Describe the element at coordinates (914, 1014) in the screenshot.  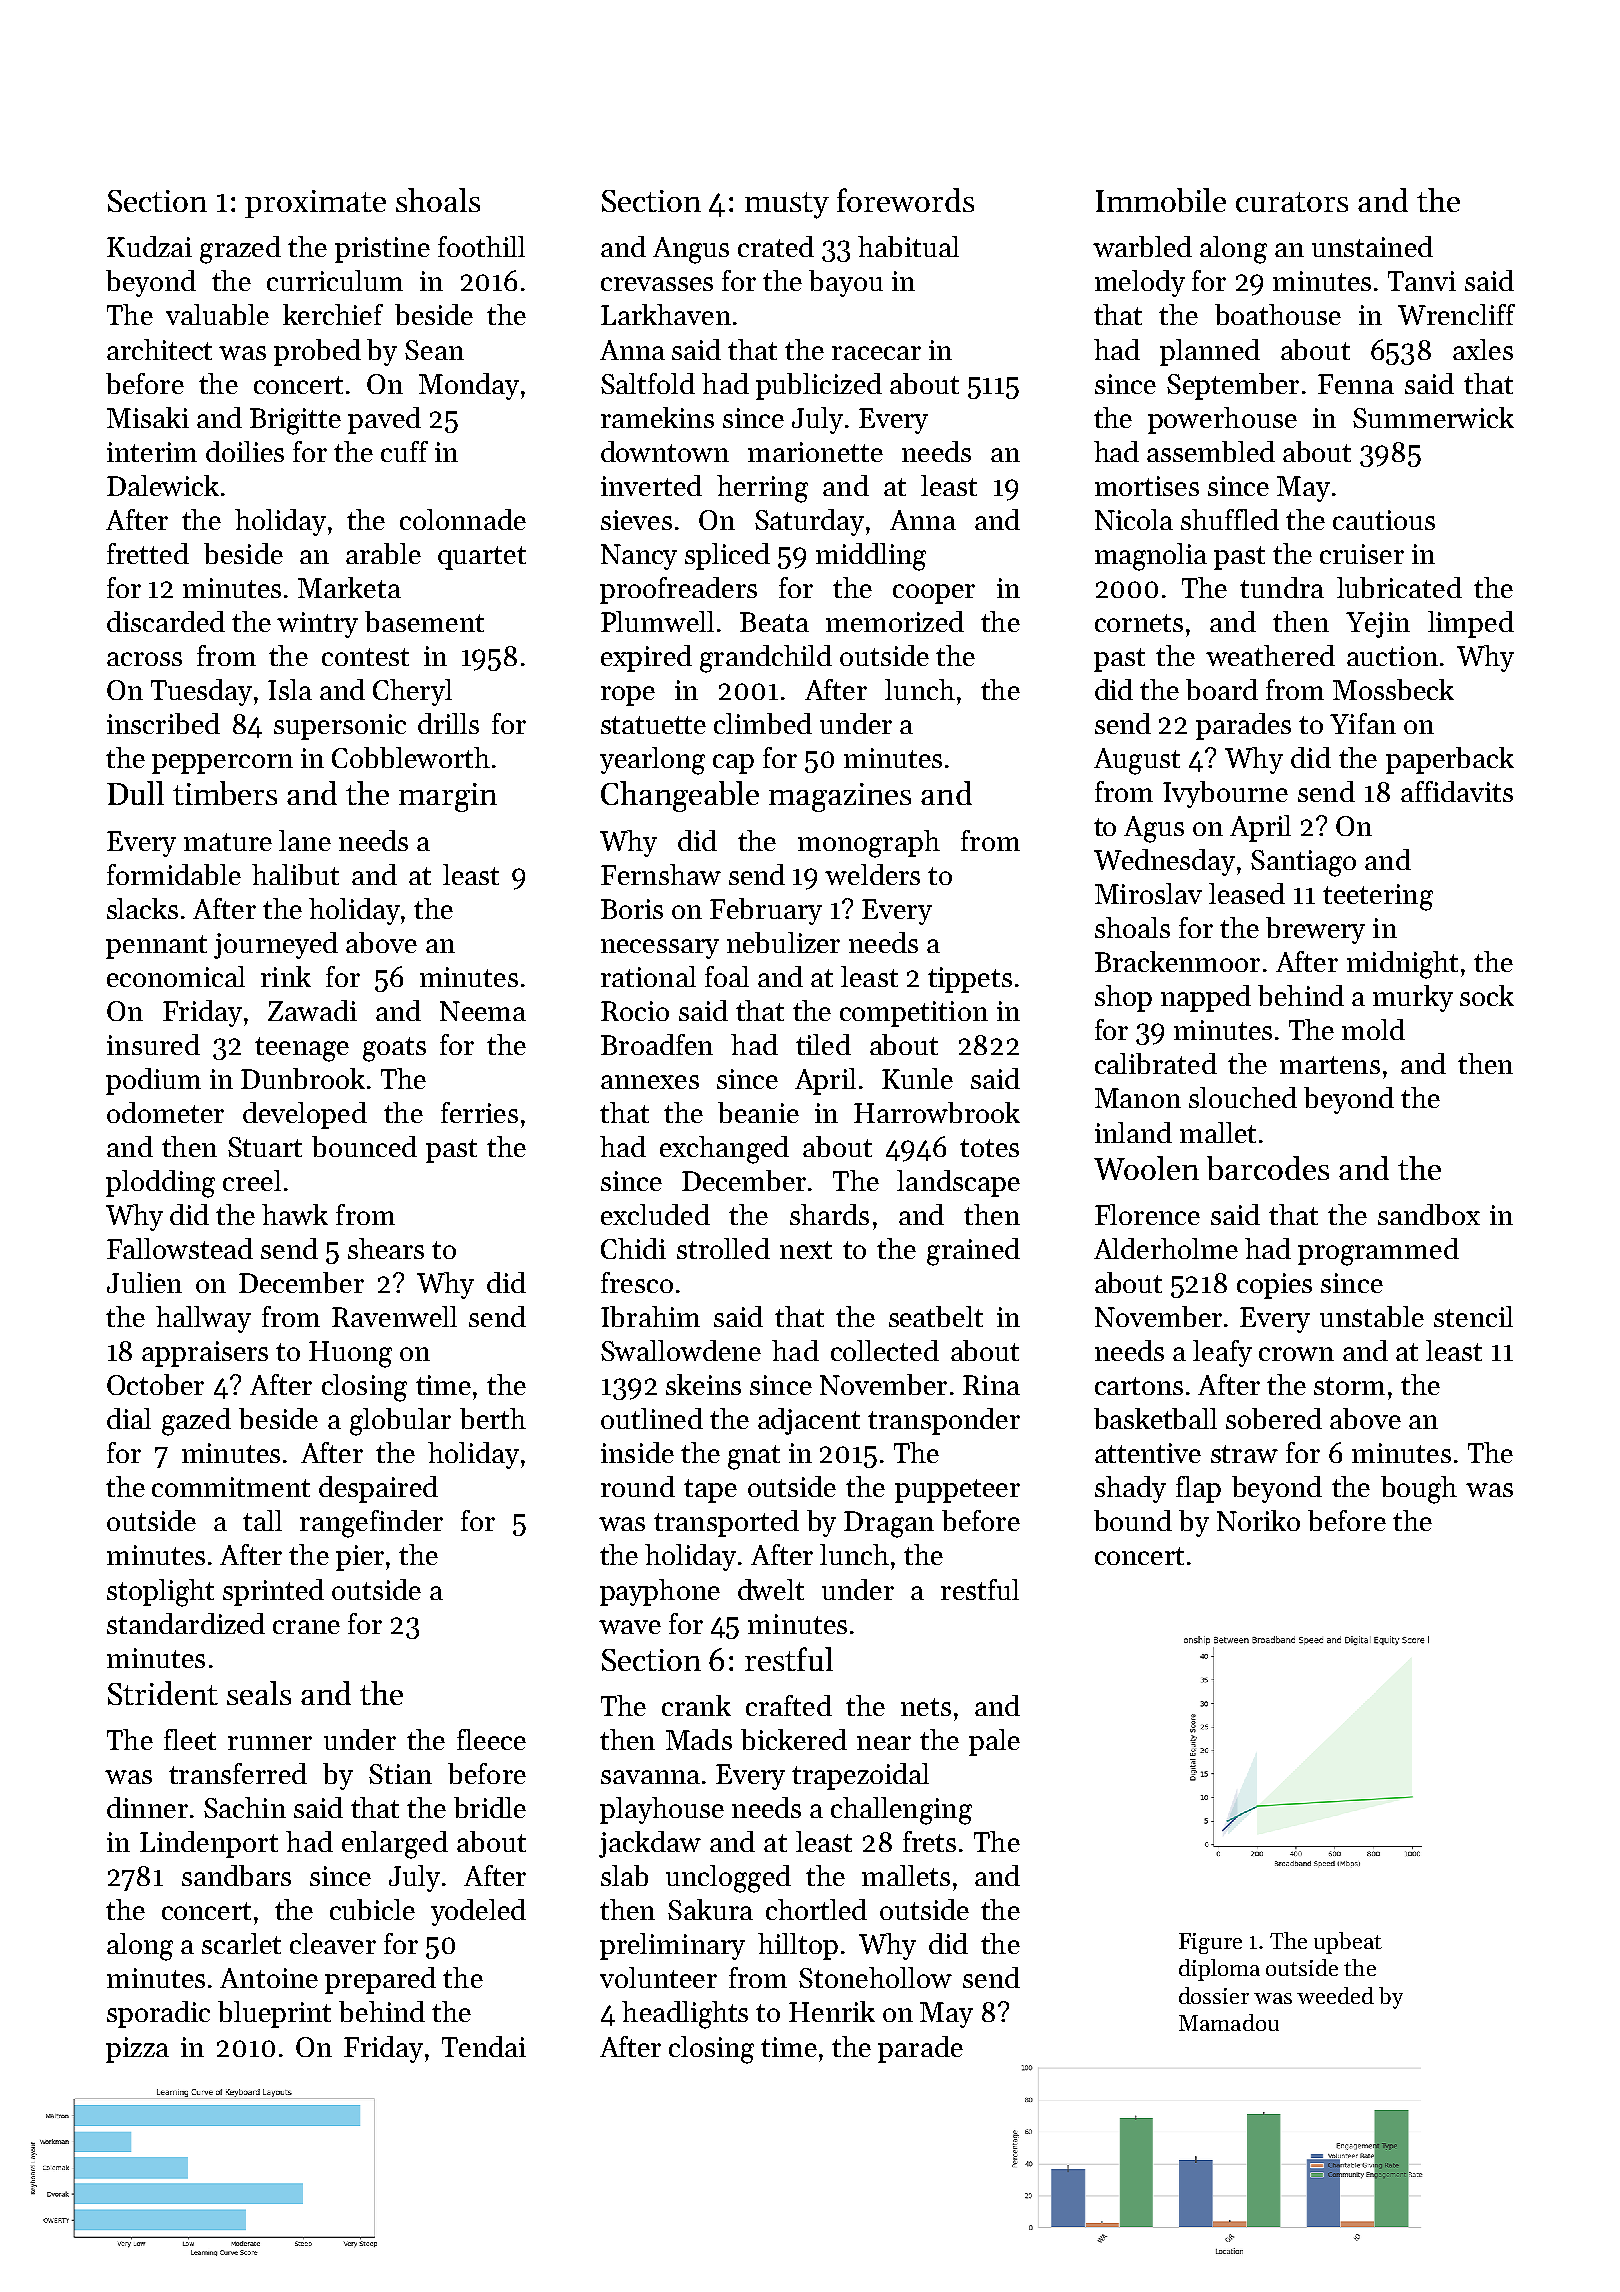
I see `competition` at that location.
